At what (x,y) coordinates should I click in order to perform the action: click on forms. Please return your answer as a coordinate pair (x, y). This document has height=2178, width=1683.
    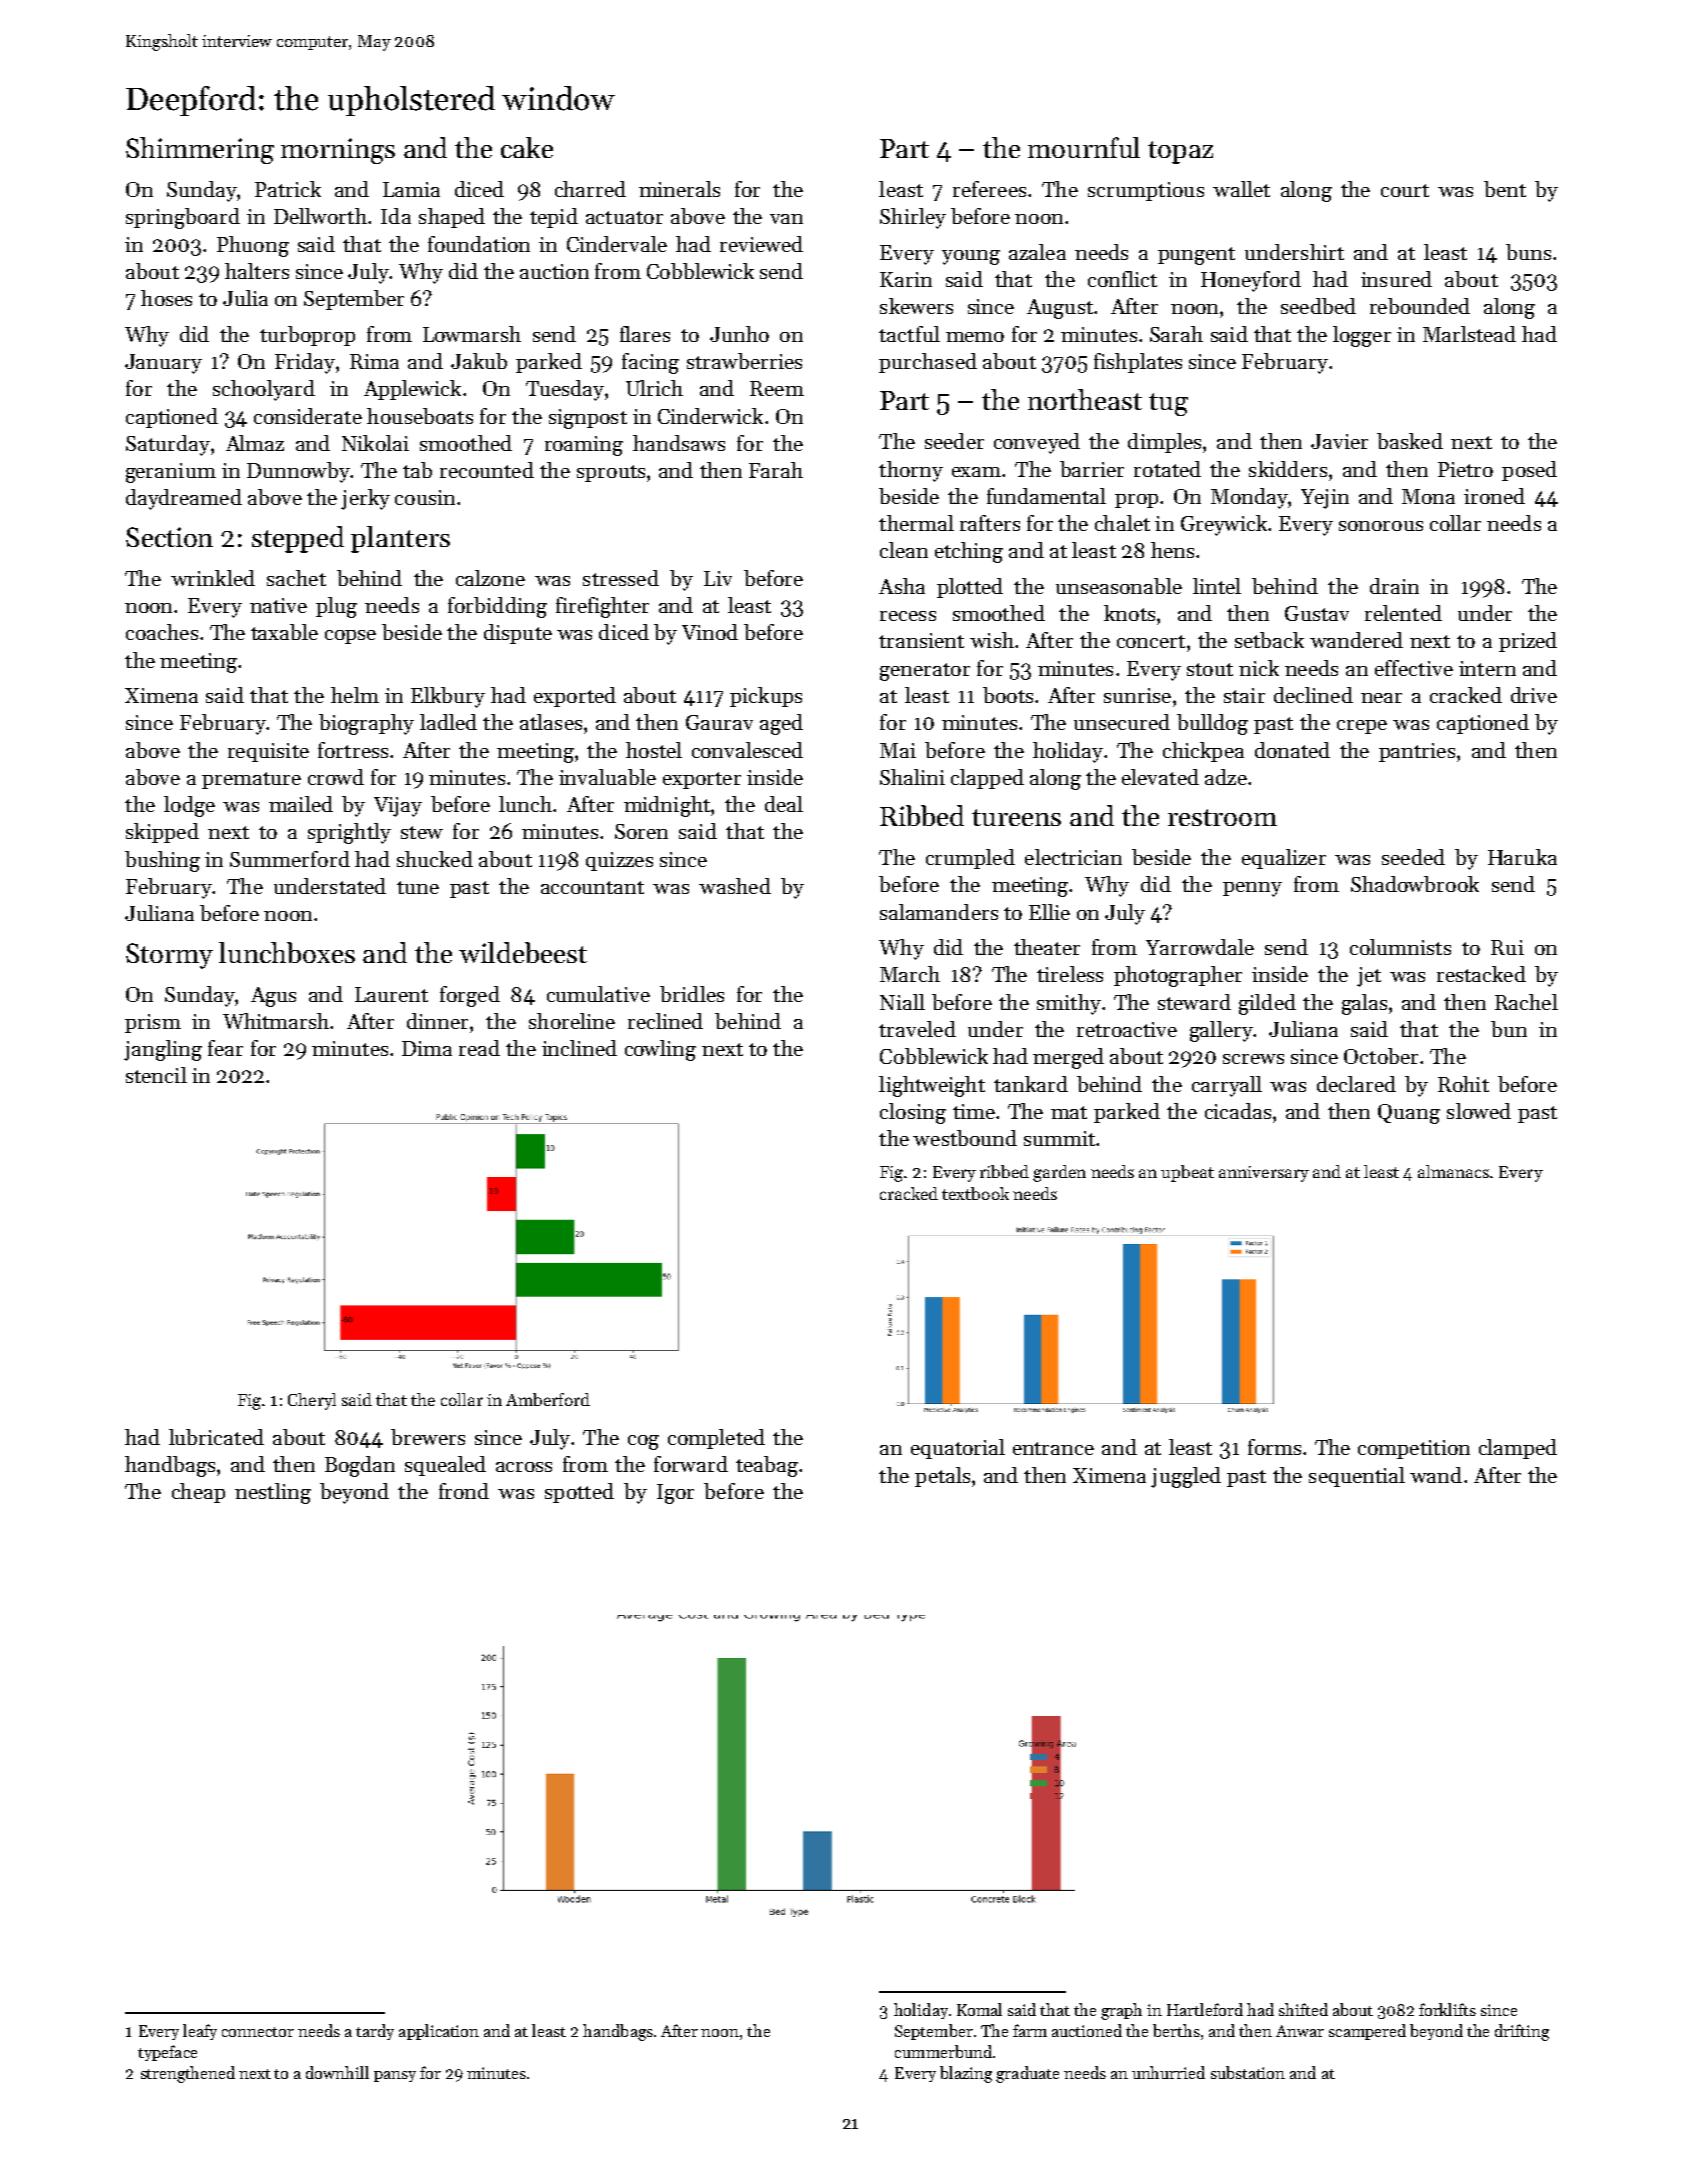
    Looking at the image, I should click on (1274, 1447).
